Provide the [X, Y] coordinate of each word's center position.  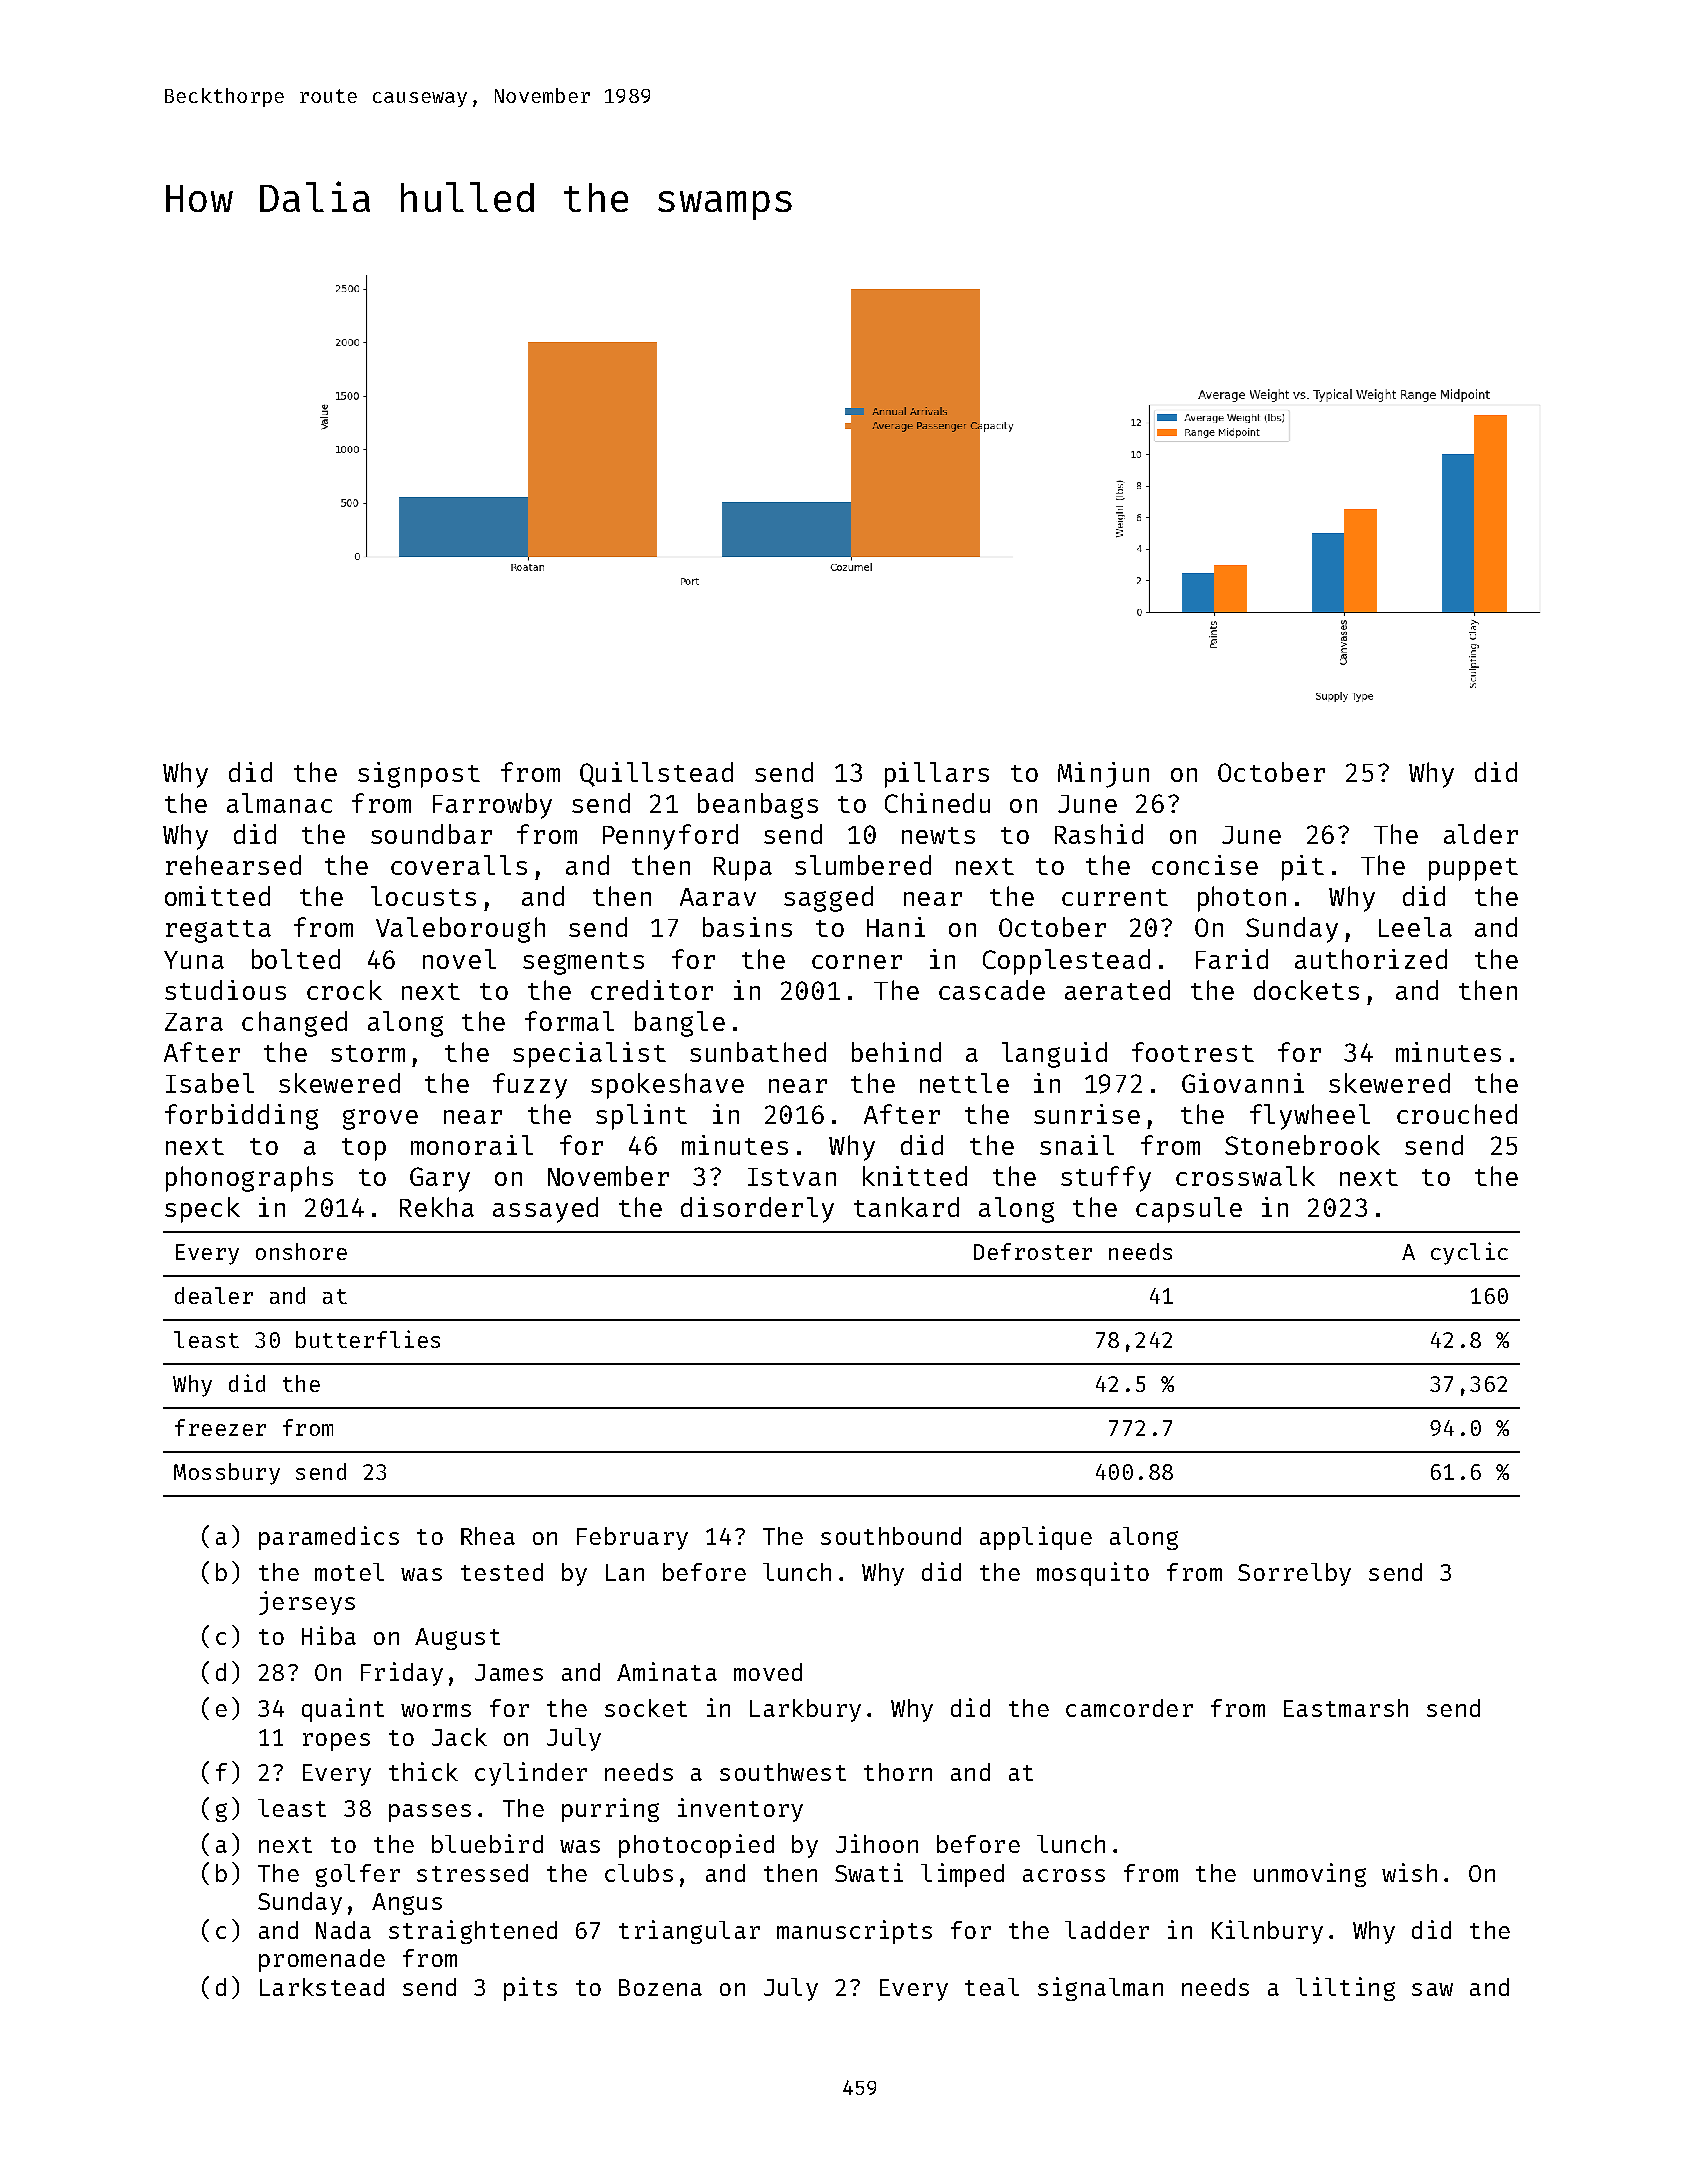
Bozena [660, 1987]
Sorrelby [1294, 1574]
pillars [937, 775]
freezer [220, 1427]
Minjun [1103, 775]
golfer [358, 1875]
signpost [419, 775]
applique [1036, 1538]
